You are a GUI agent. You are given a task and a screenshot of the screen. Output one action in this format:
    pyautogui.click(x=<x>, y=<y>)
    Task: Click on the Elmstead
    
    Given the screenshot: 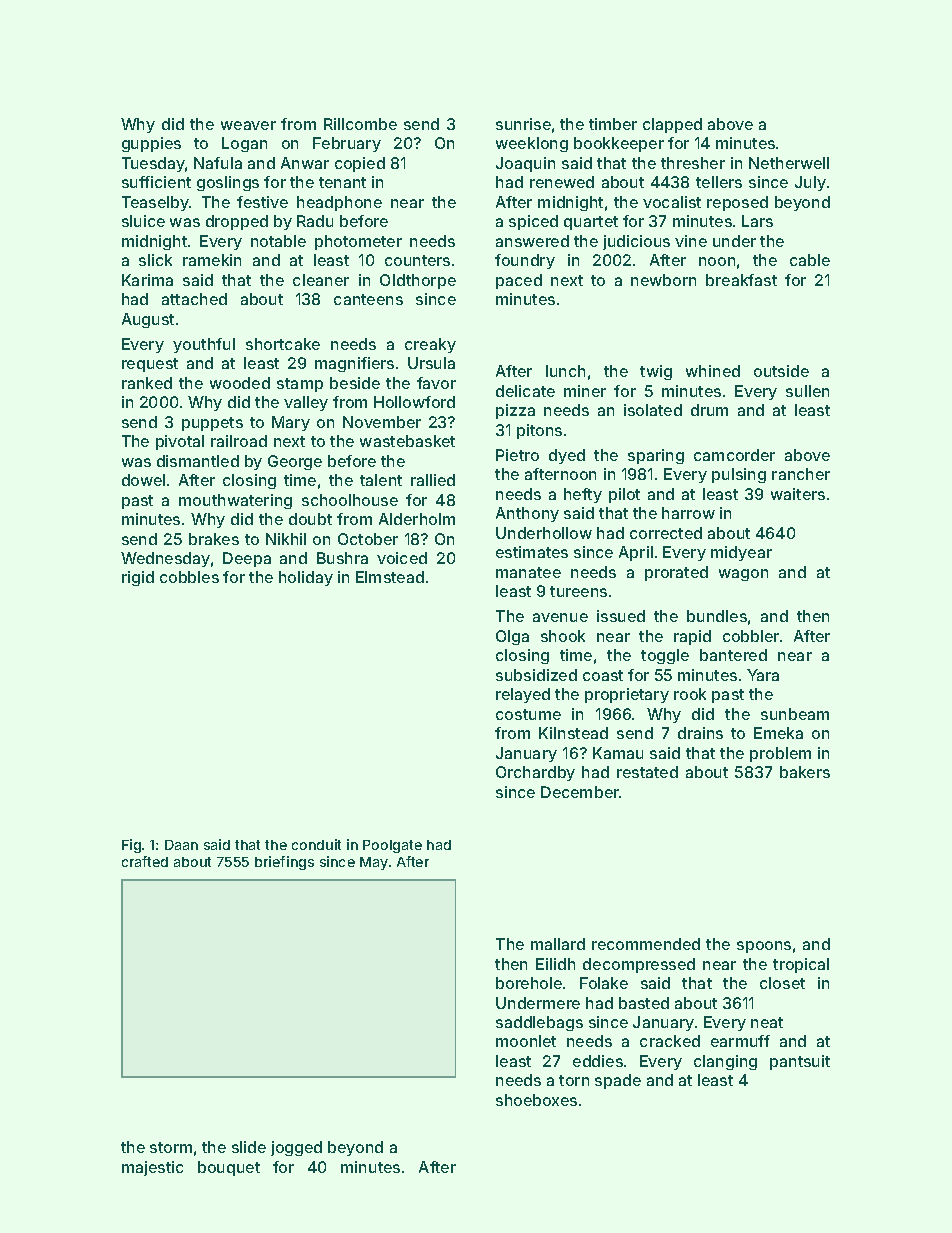 What is the action you would take?
    pyautogui.click(x=390, y=577)
